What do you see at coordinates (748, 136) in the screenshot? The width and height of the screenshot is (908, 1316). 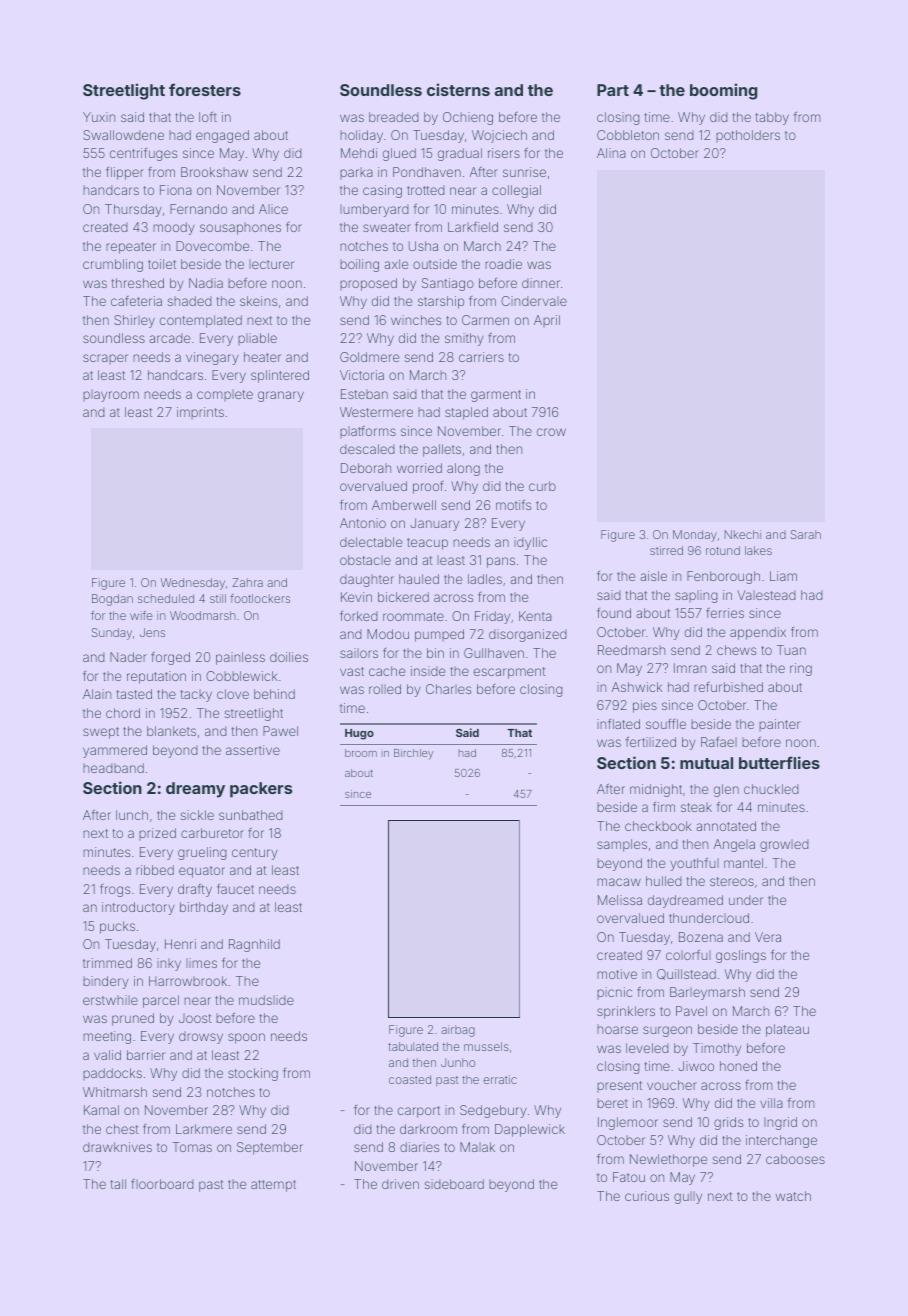 I see `potholders` at bounding box center [748, 136].
